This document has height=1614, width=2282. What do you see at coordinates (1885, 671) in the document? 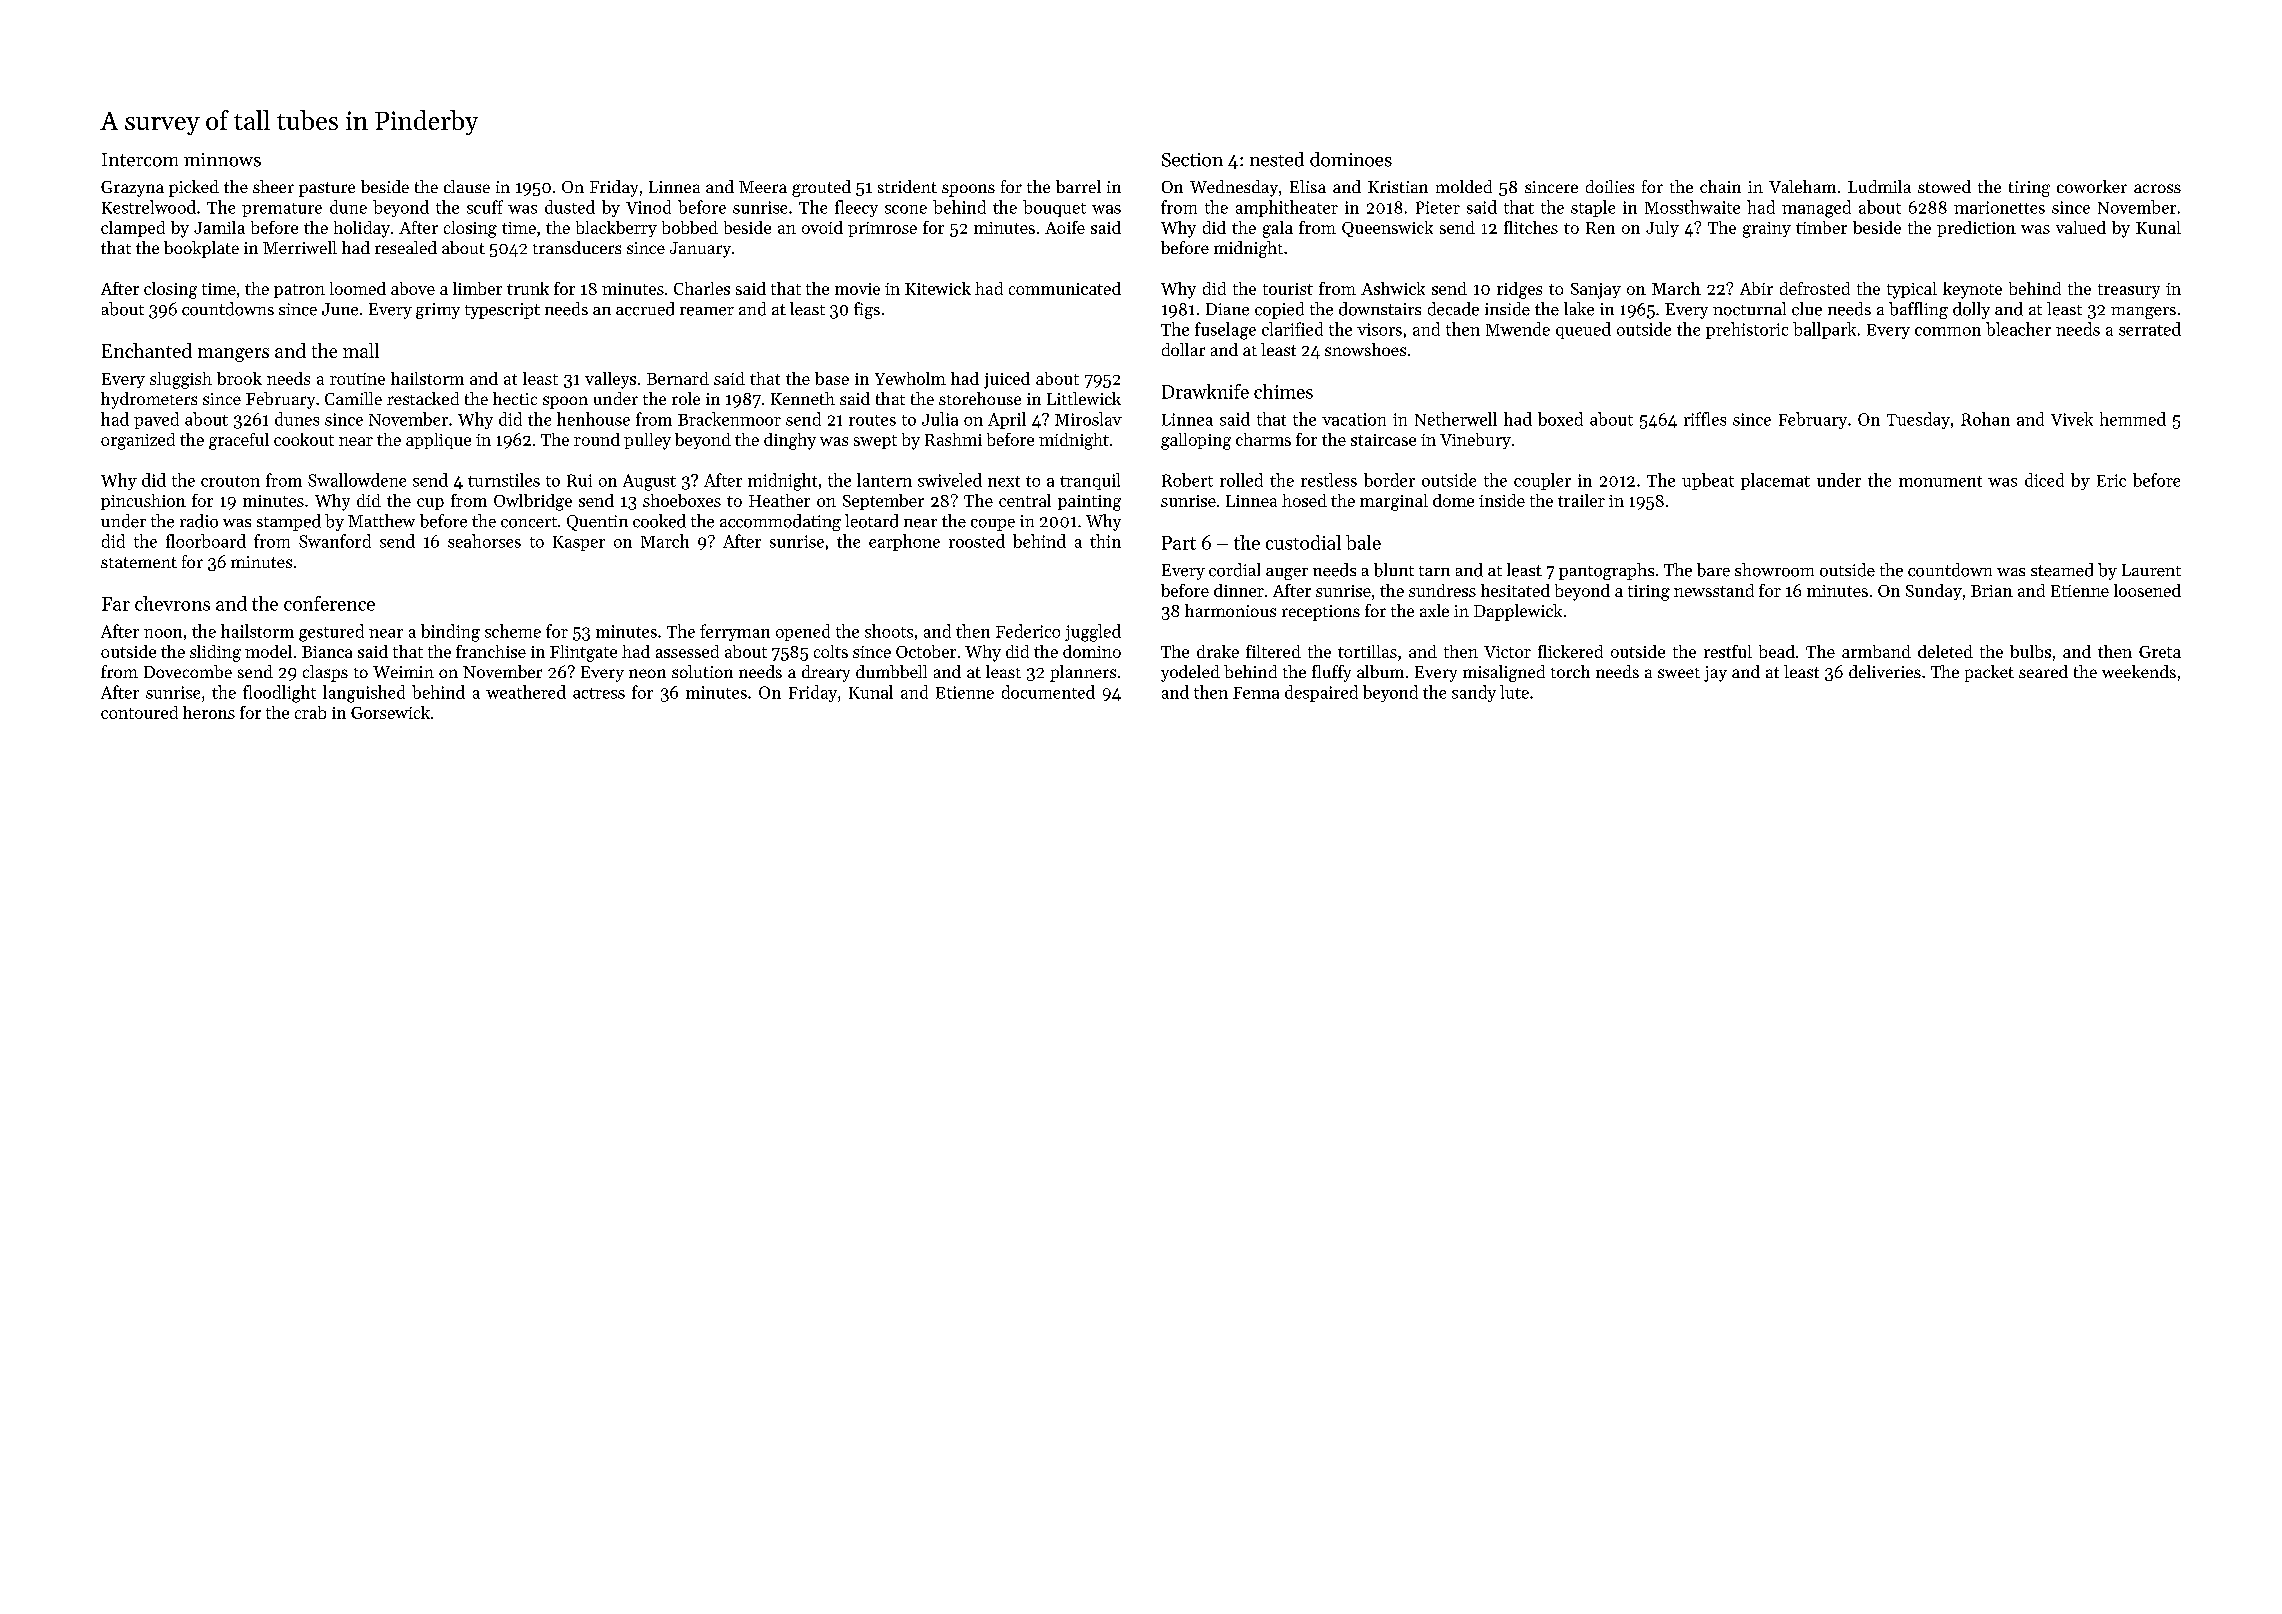
I see `deliveries` at bounding box center [1885, 671].
